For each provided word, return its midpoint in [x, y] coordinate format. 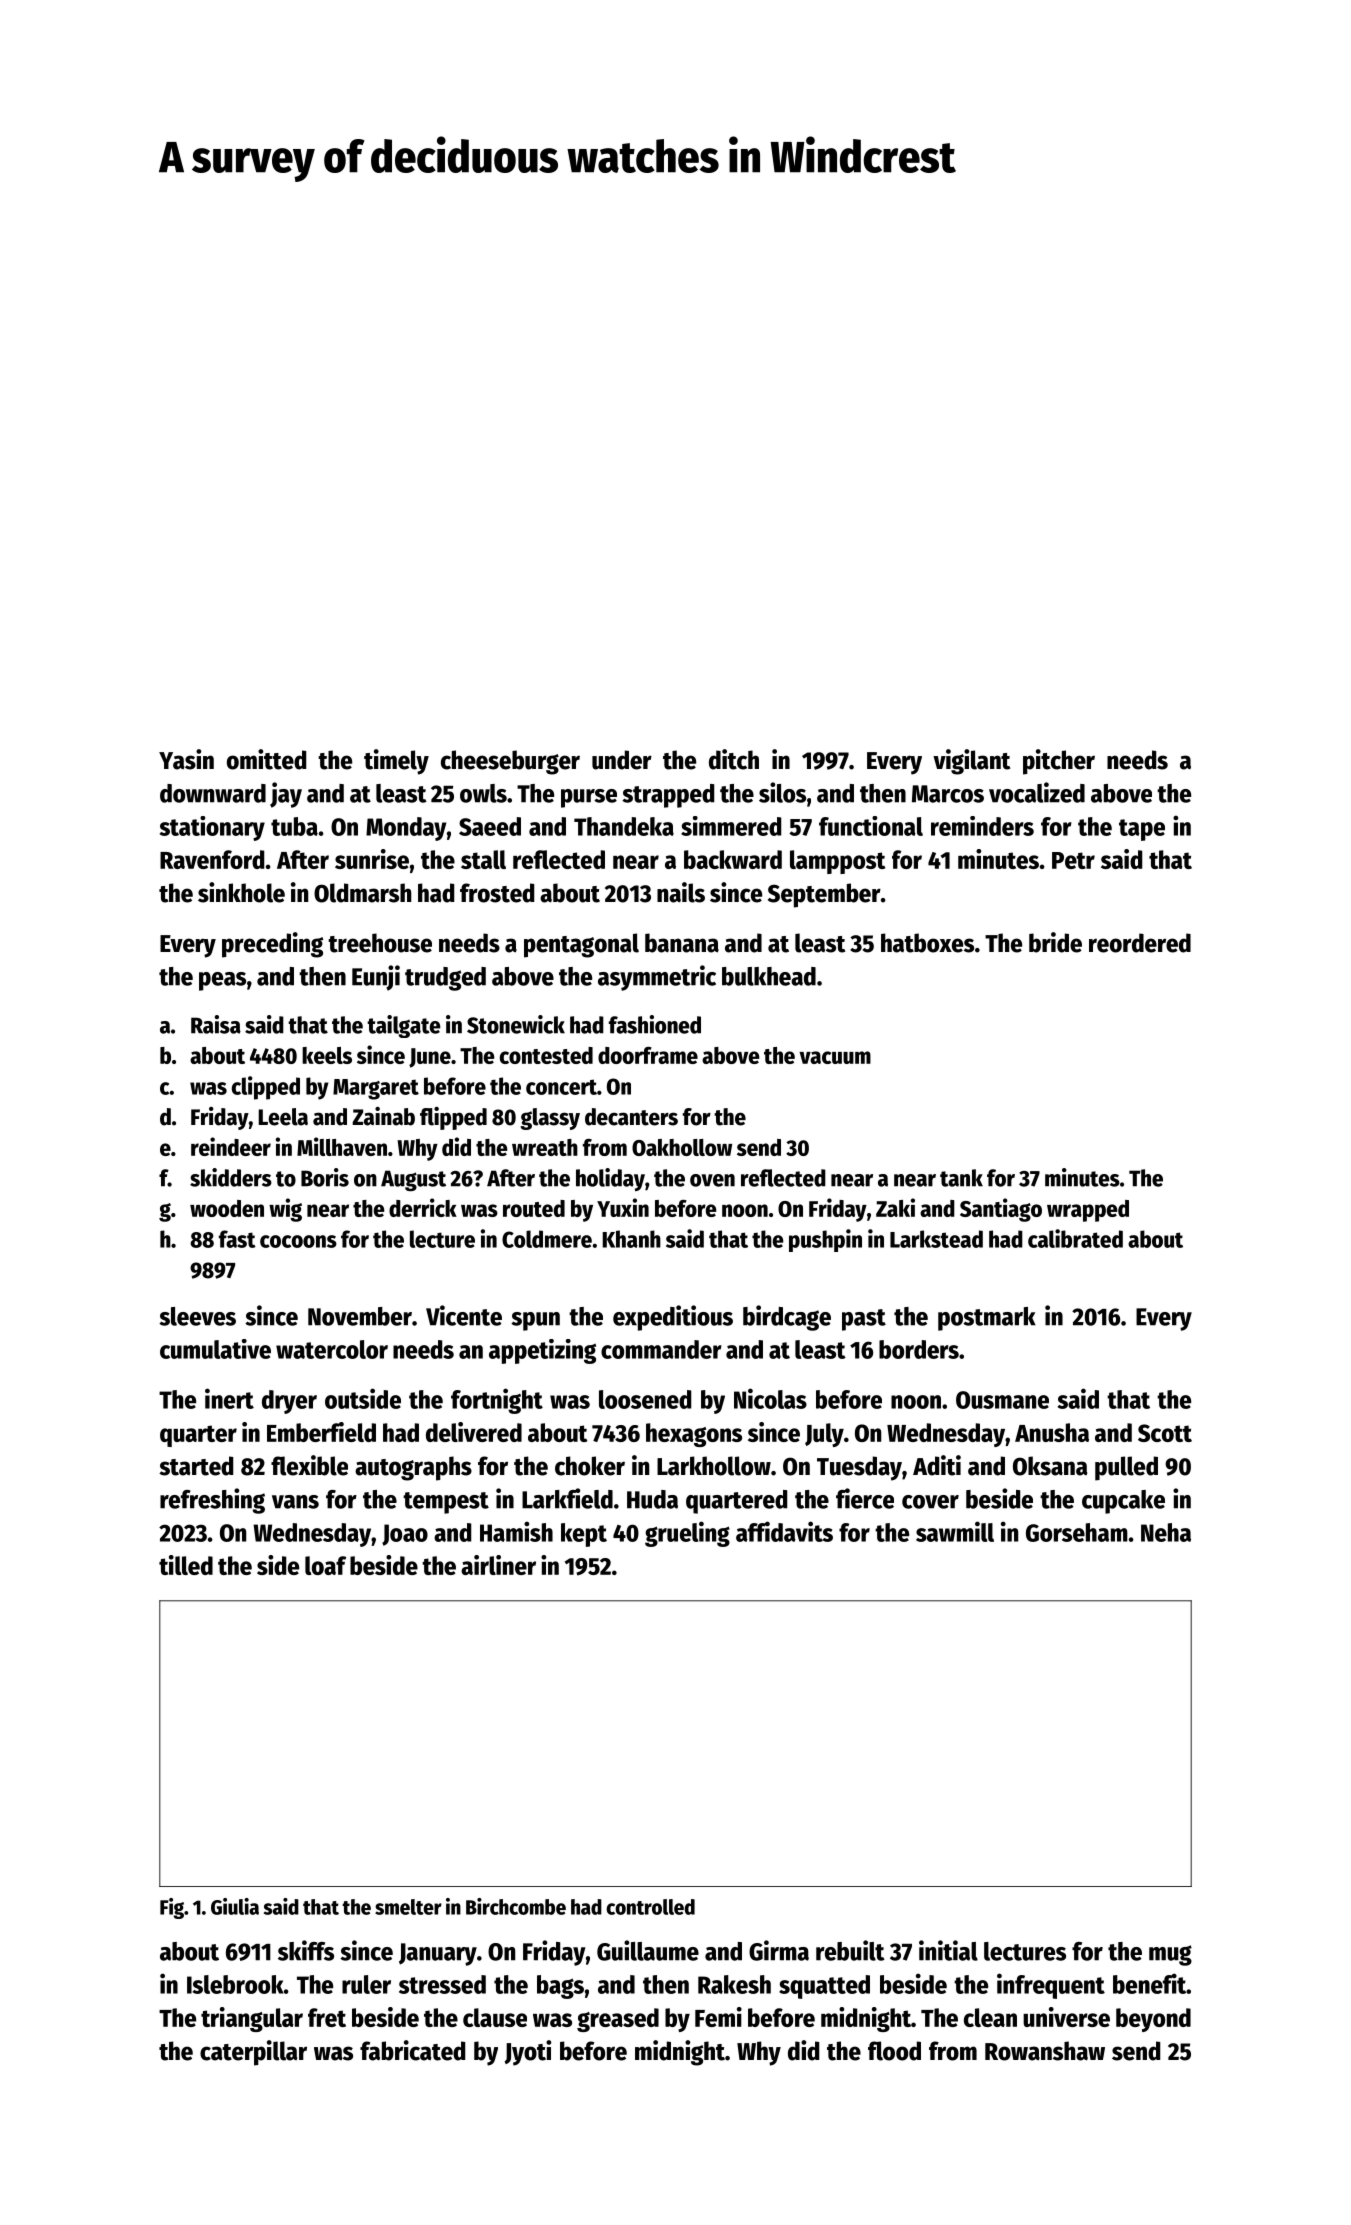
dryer [289, 1402]
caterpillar [253, 2053]
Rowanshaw [1045, 2051]
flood [894, 2051]
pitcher [1059, 762]
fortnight [497, 1401]
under [622, 760]
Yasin [186, 759]
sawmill [955, 1531]
